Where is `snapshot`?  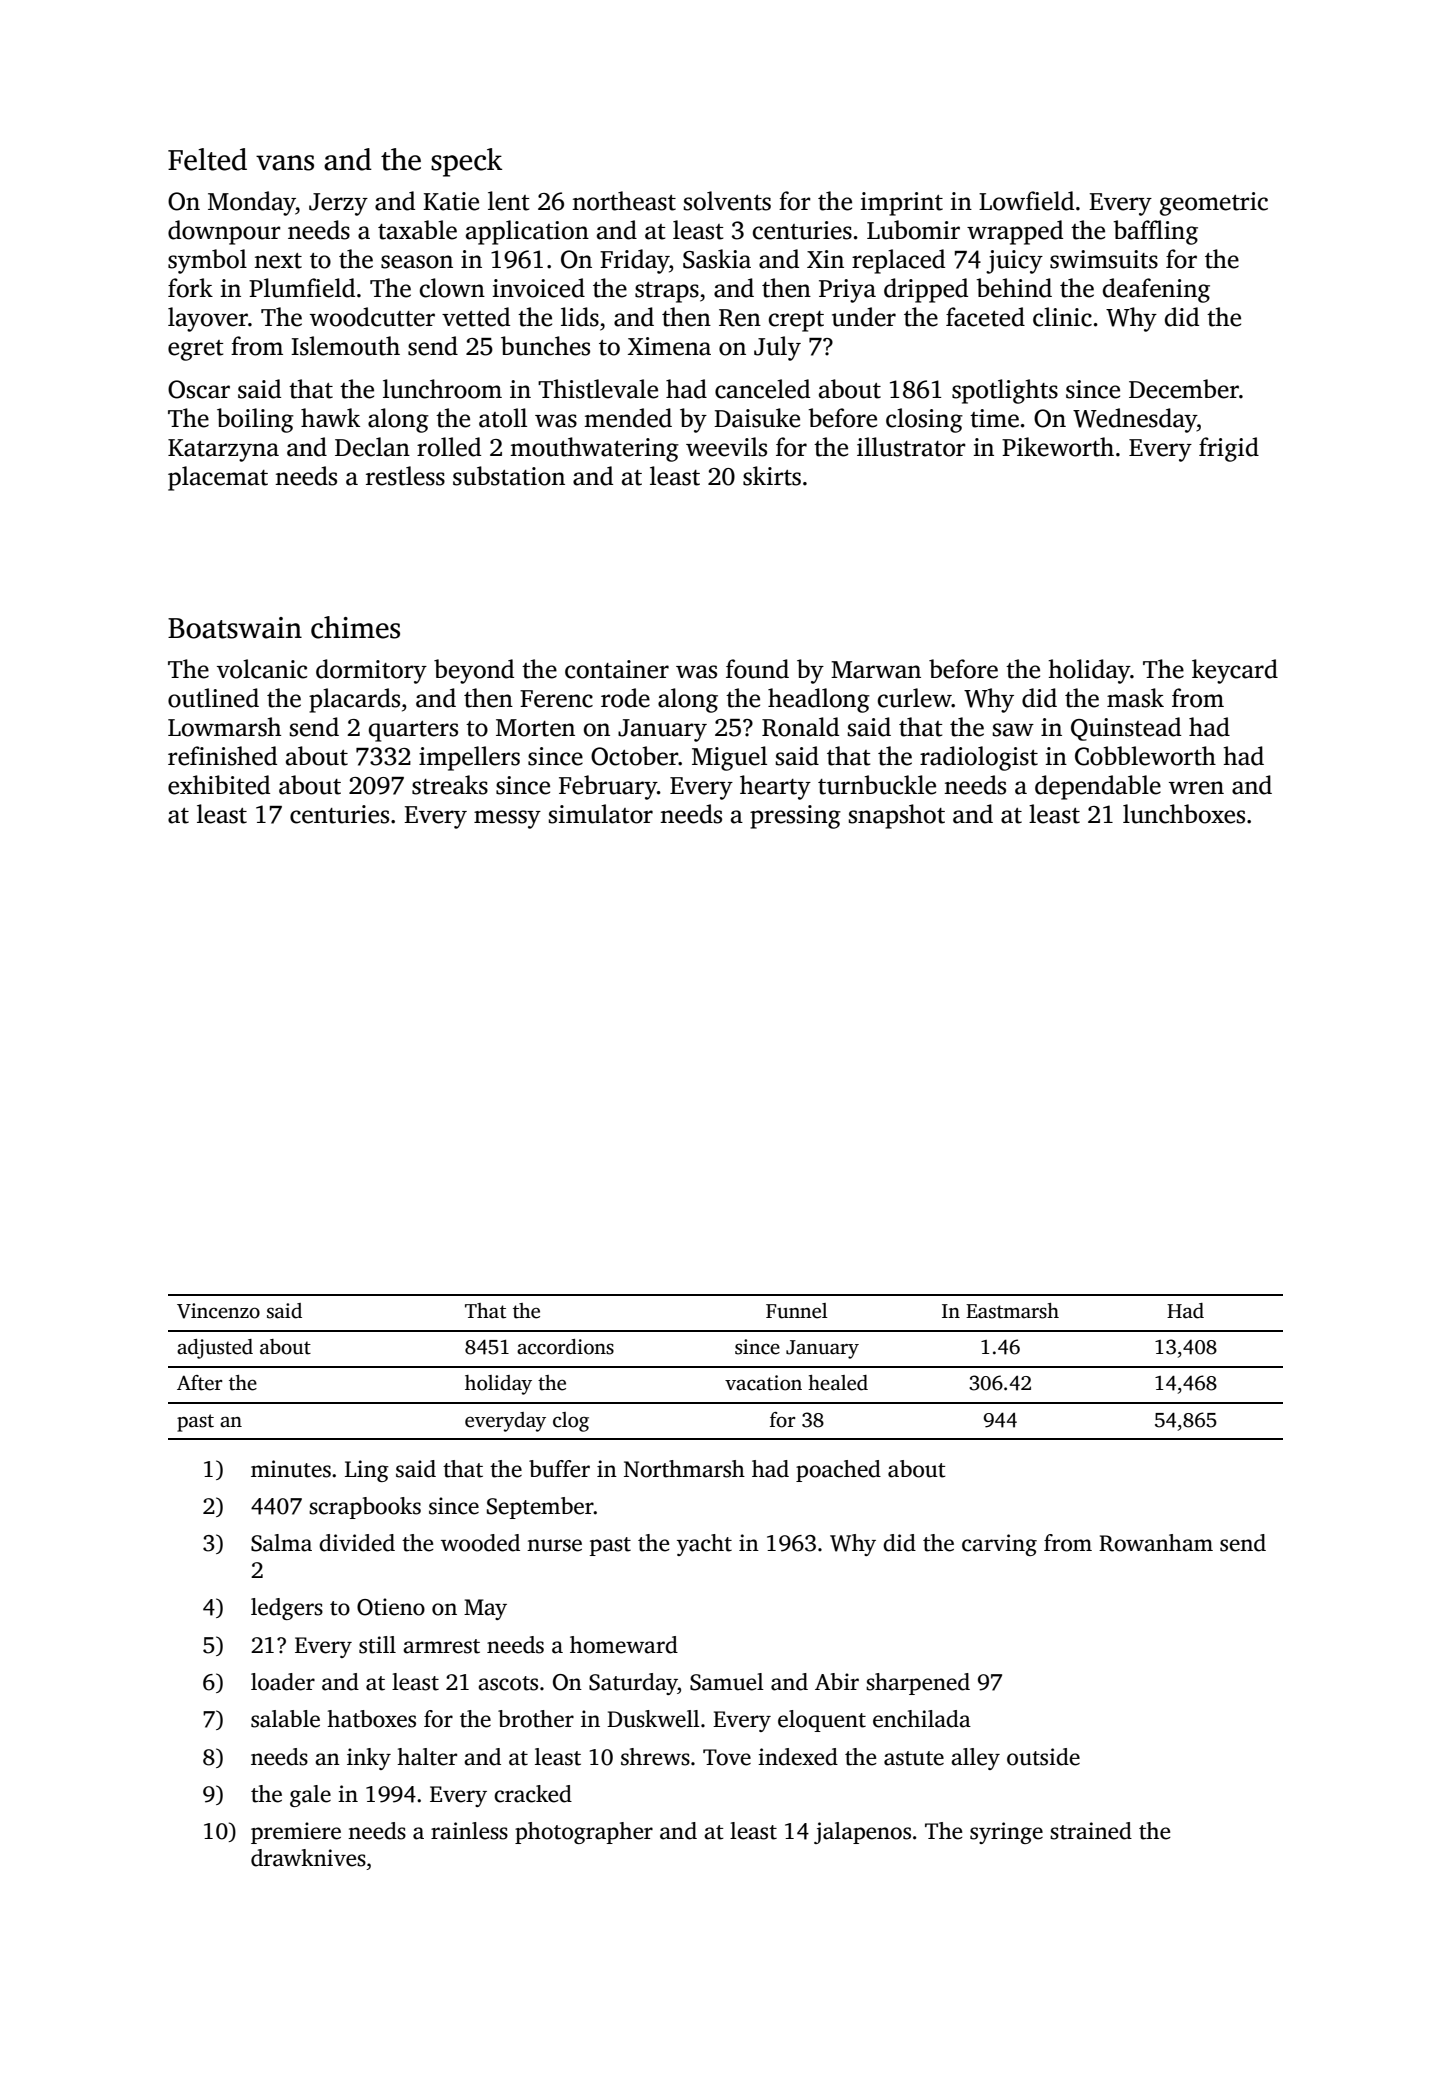
snapshot is located at coordinates (897, 816).
